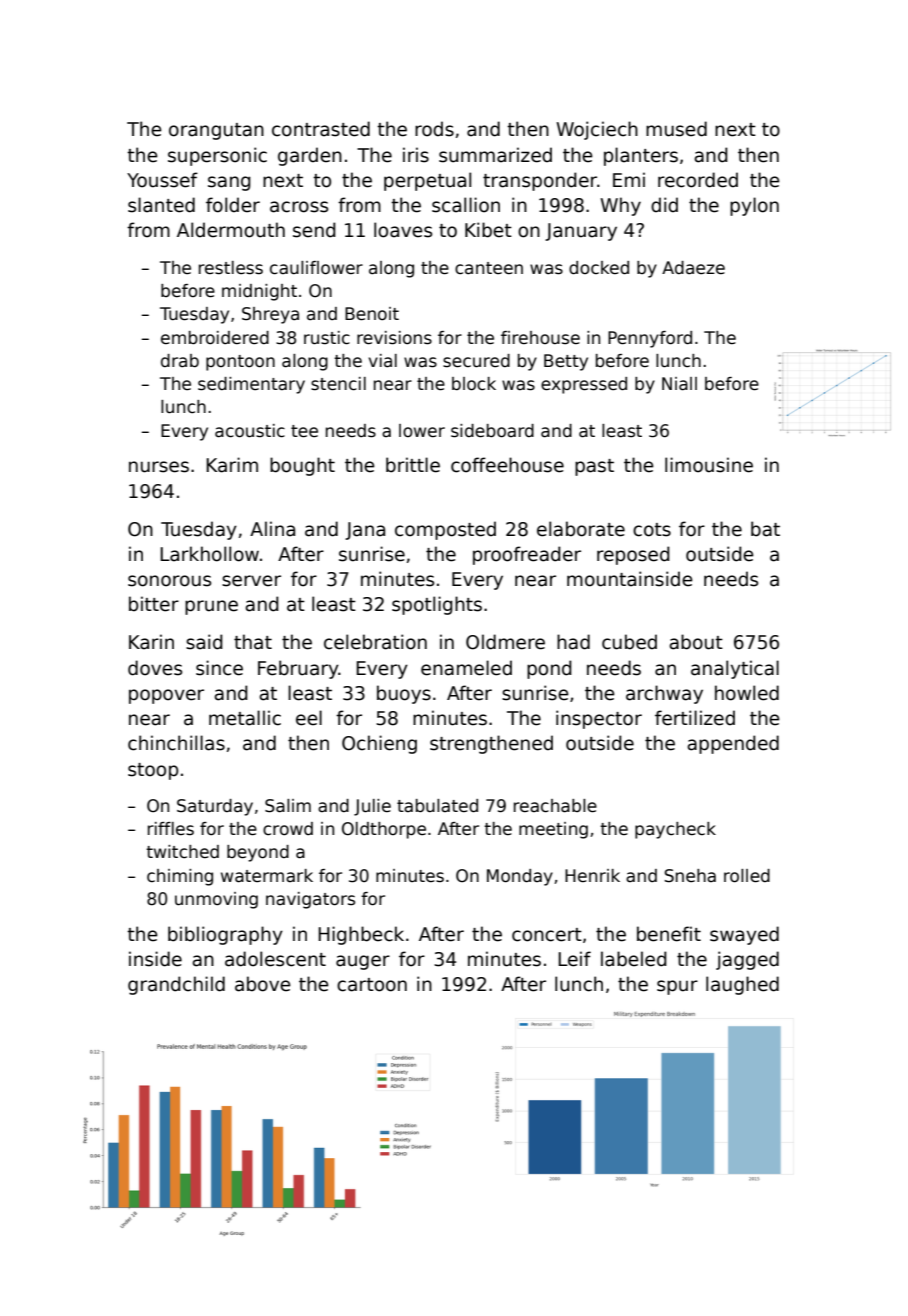 The height and width of the screenshot is (1316, 908). Describe the element at coordinates (641, 156) in the screenshot. I see `planters` at that location.
